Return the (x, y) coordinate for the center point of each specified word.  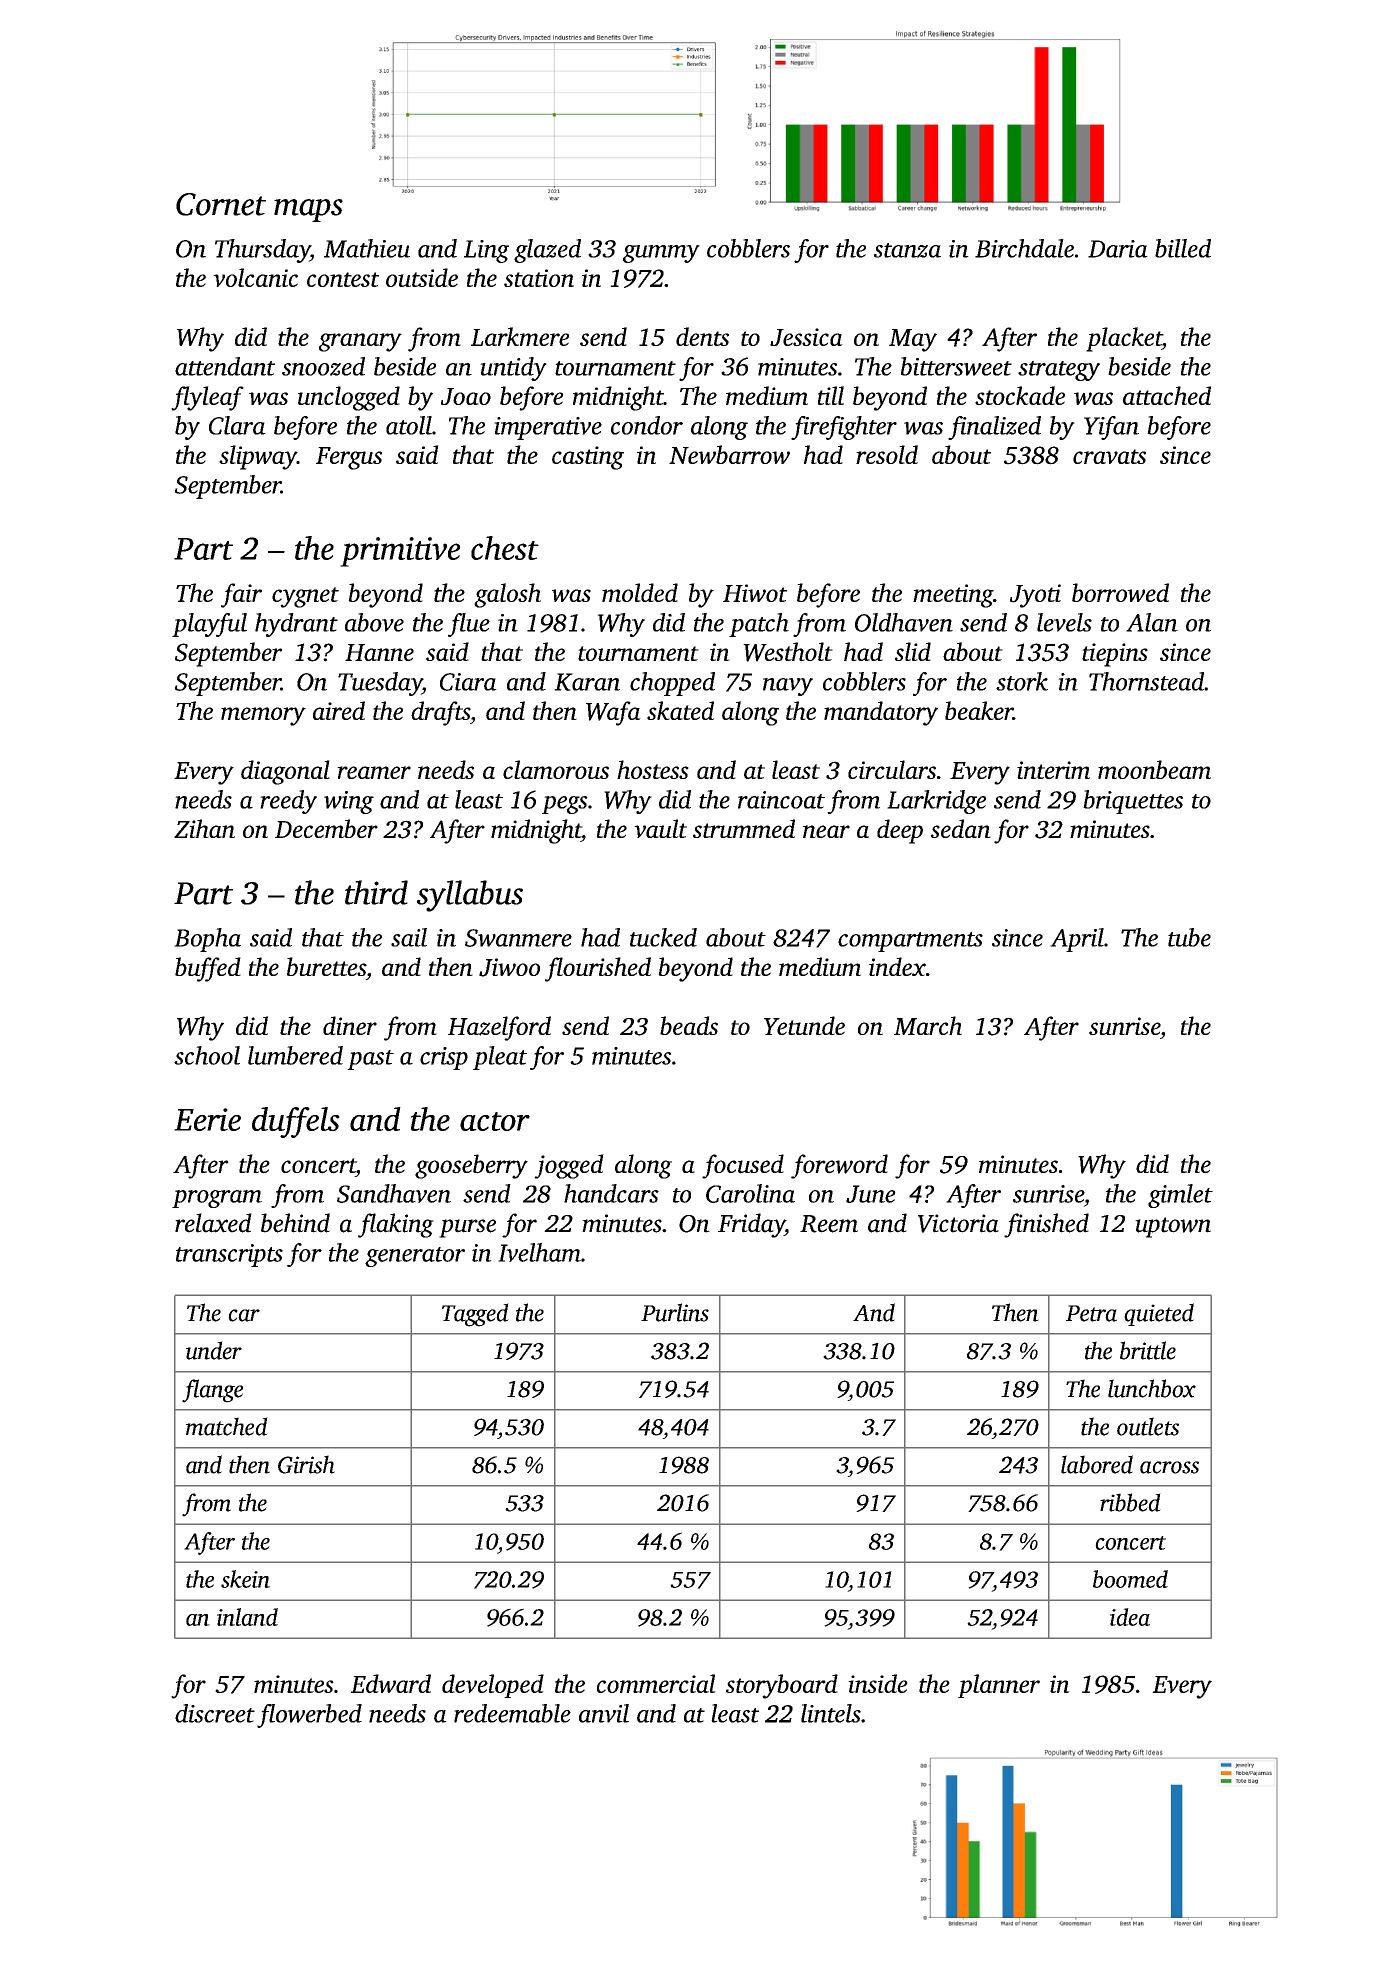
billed (1183, 248)
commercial (656, 1683)
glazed (547, 251)
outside (422, 277)
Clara (237, 425)
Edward (391, 1683)
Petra (1091, 1313)
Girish (306, 1464)
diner (350, 1025)
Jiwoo (509, 967)
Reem (829, 1224)
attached (1167, 395)
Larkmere (520, 336)
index (897, 966)
